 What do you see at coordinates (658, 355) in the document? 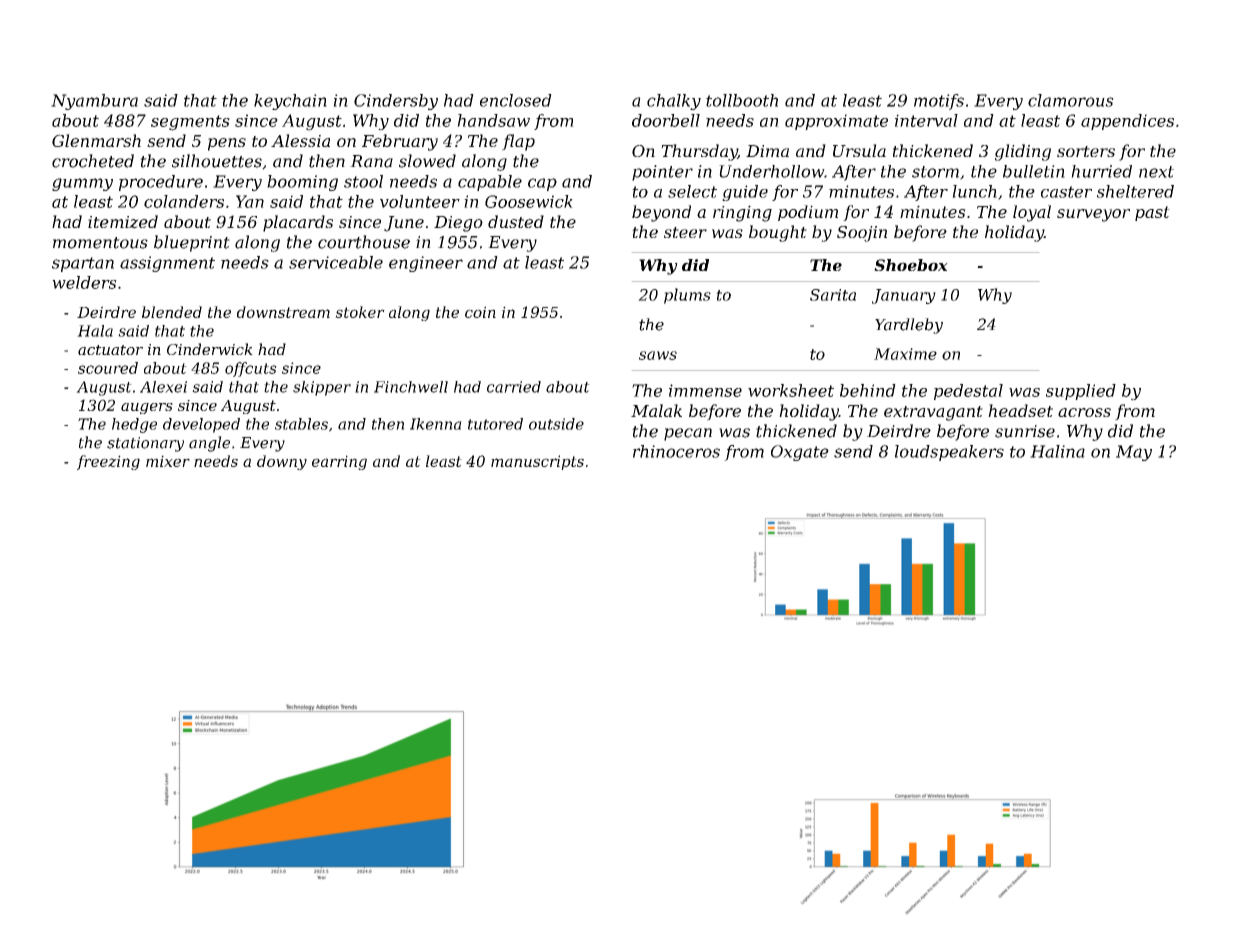
I see `saws` at bounding box center [658, 355].
